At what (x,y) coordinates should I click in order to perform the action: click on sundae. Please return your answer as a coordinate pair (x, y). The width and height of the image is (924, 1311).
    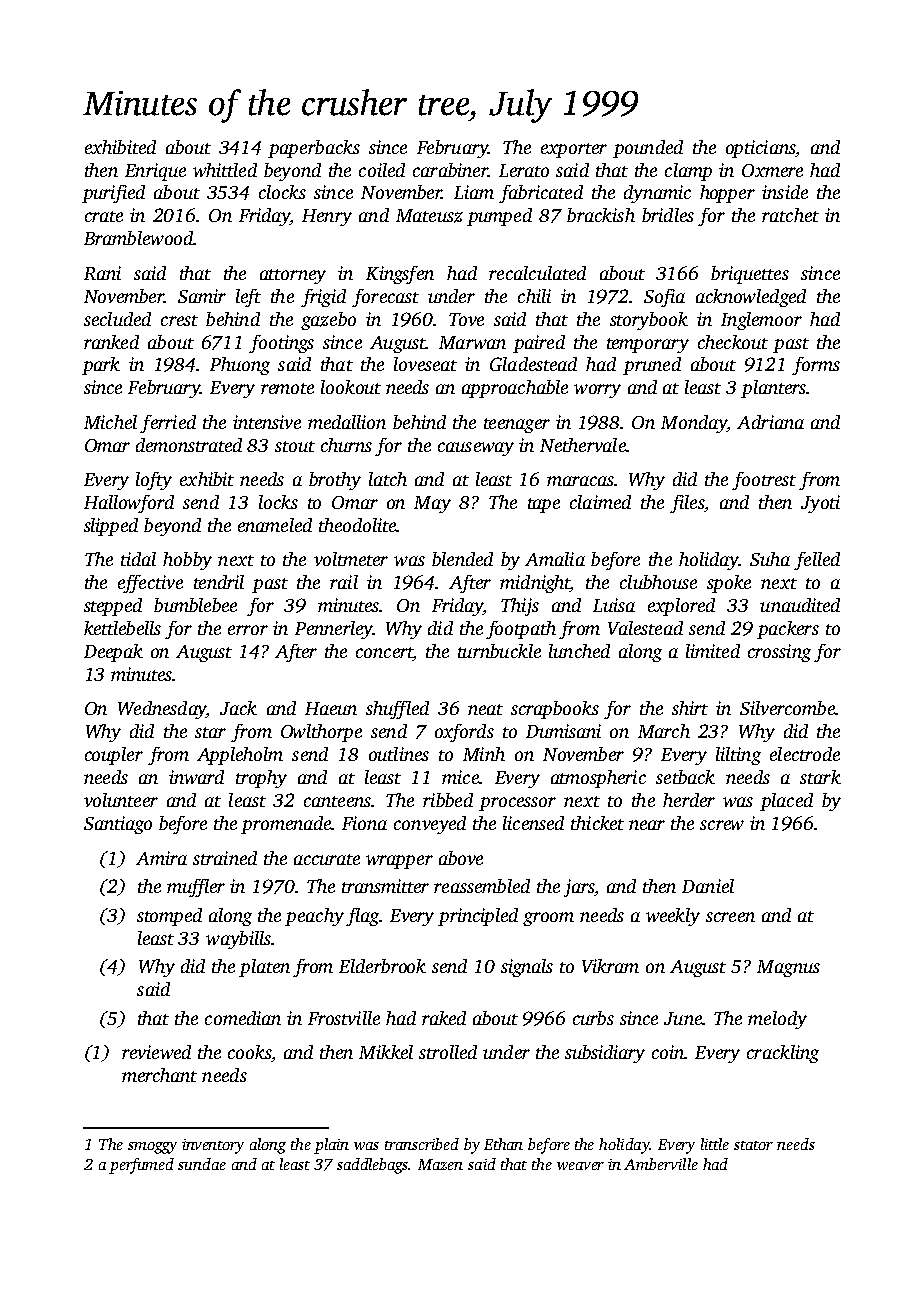
    Looking at the image, I should click on (202, 1164).
